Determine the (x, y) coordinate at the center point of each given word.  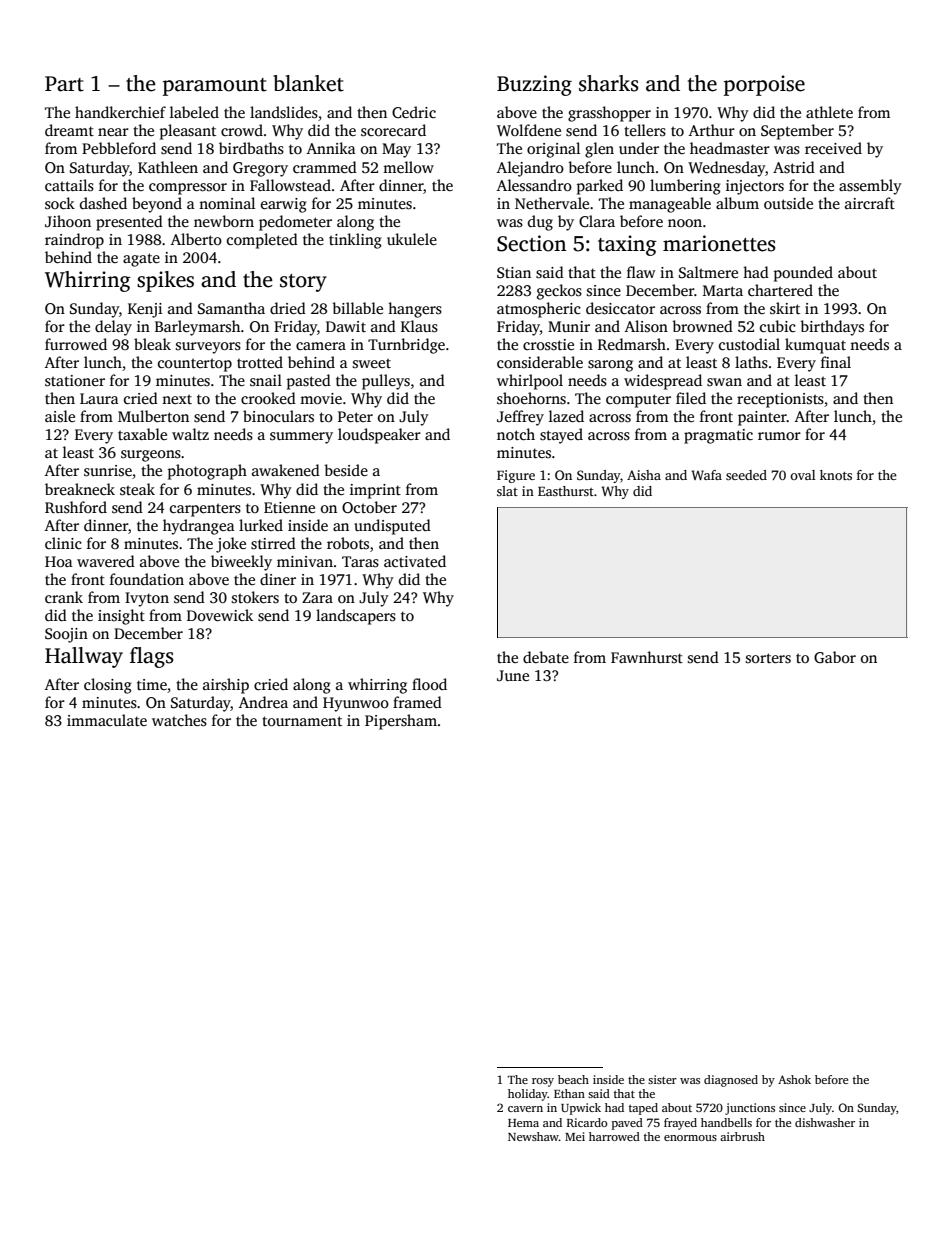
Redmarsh (632, 344)
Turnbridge (406, 346)
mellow (408, 167)
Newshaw (533, 1136)
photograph (207, 472)
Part (64, 84)
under (639, 148)
